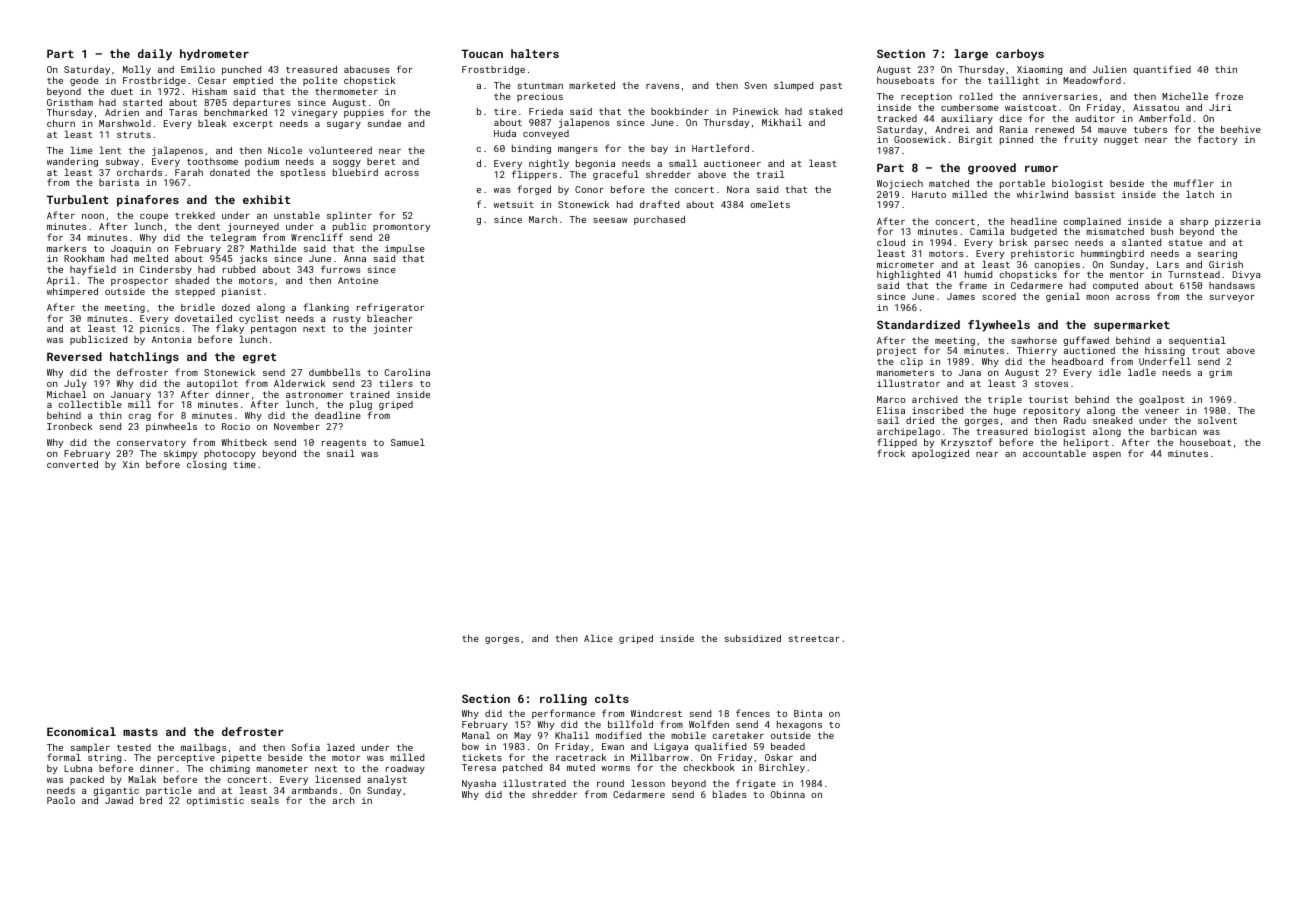 The height and width of the page is (924, 1308). I want to click on streetcar, so click(814, 638).
